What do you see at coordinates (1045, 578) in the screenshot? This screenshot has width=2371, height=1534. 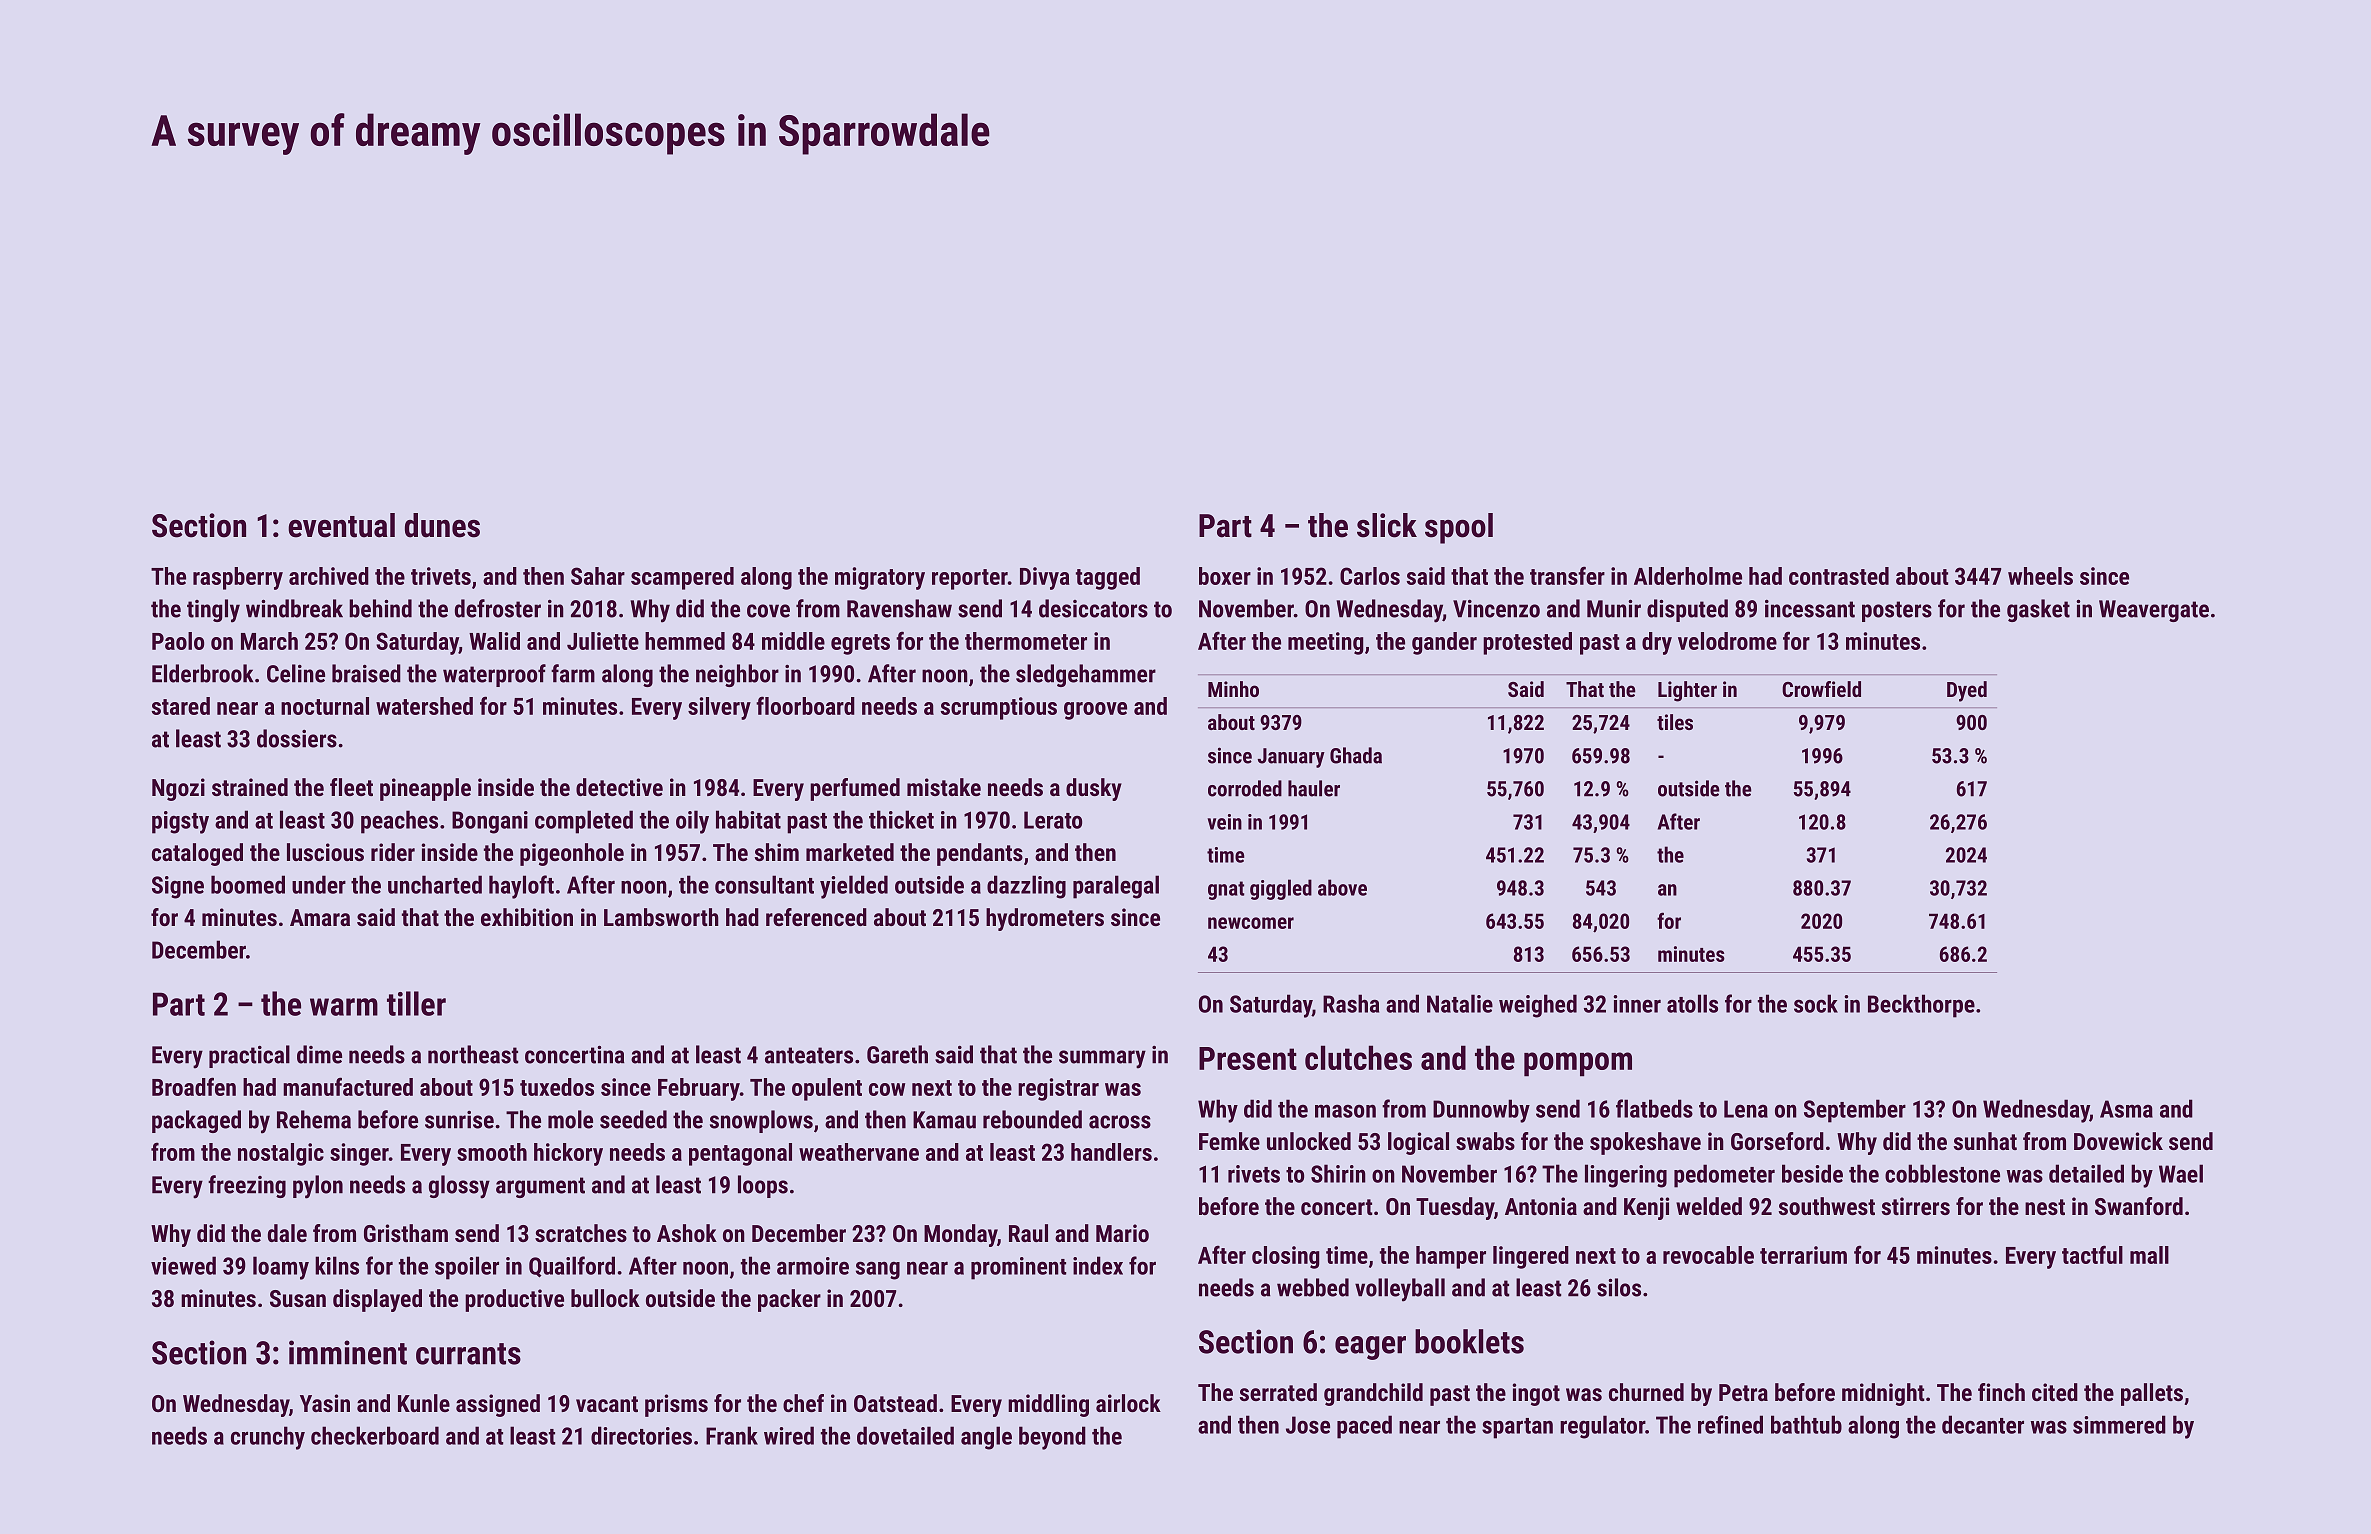 I see `Divya` at bounding box center [1045, 578].
